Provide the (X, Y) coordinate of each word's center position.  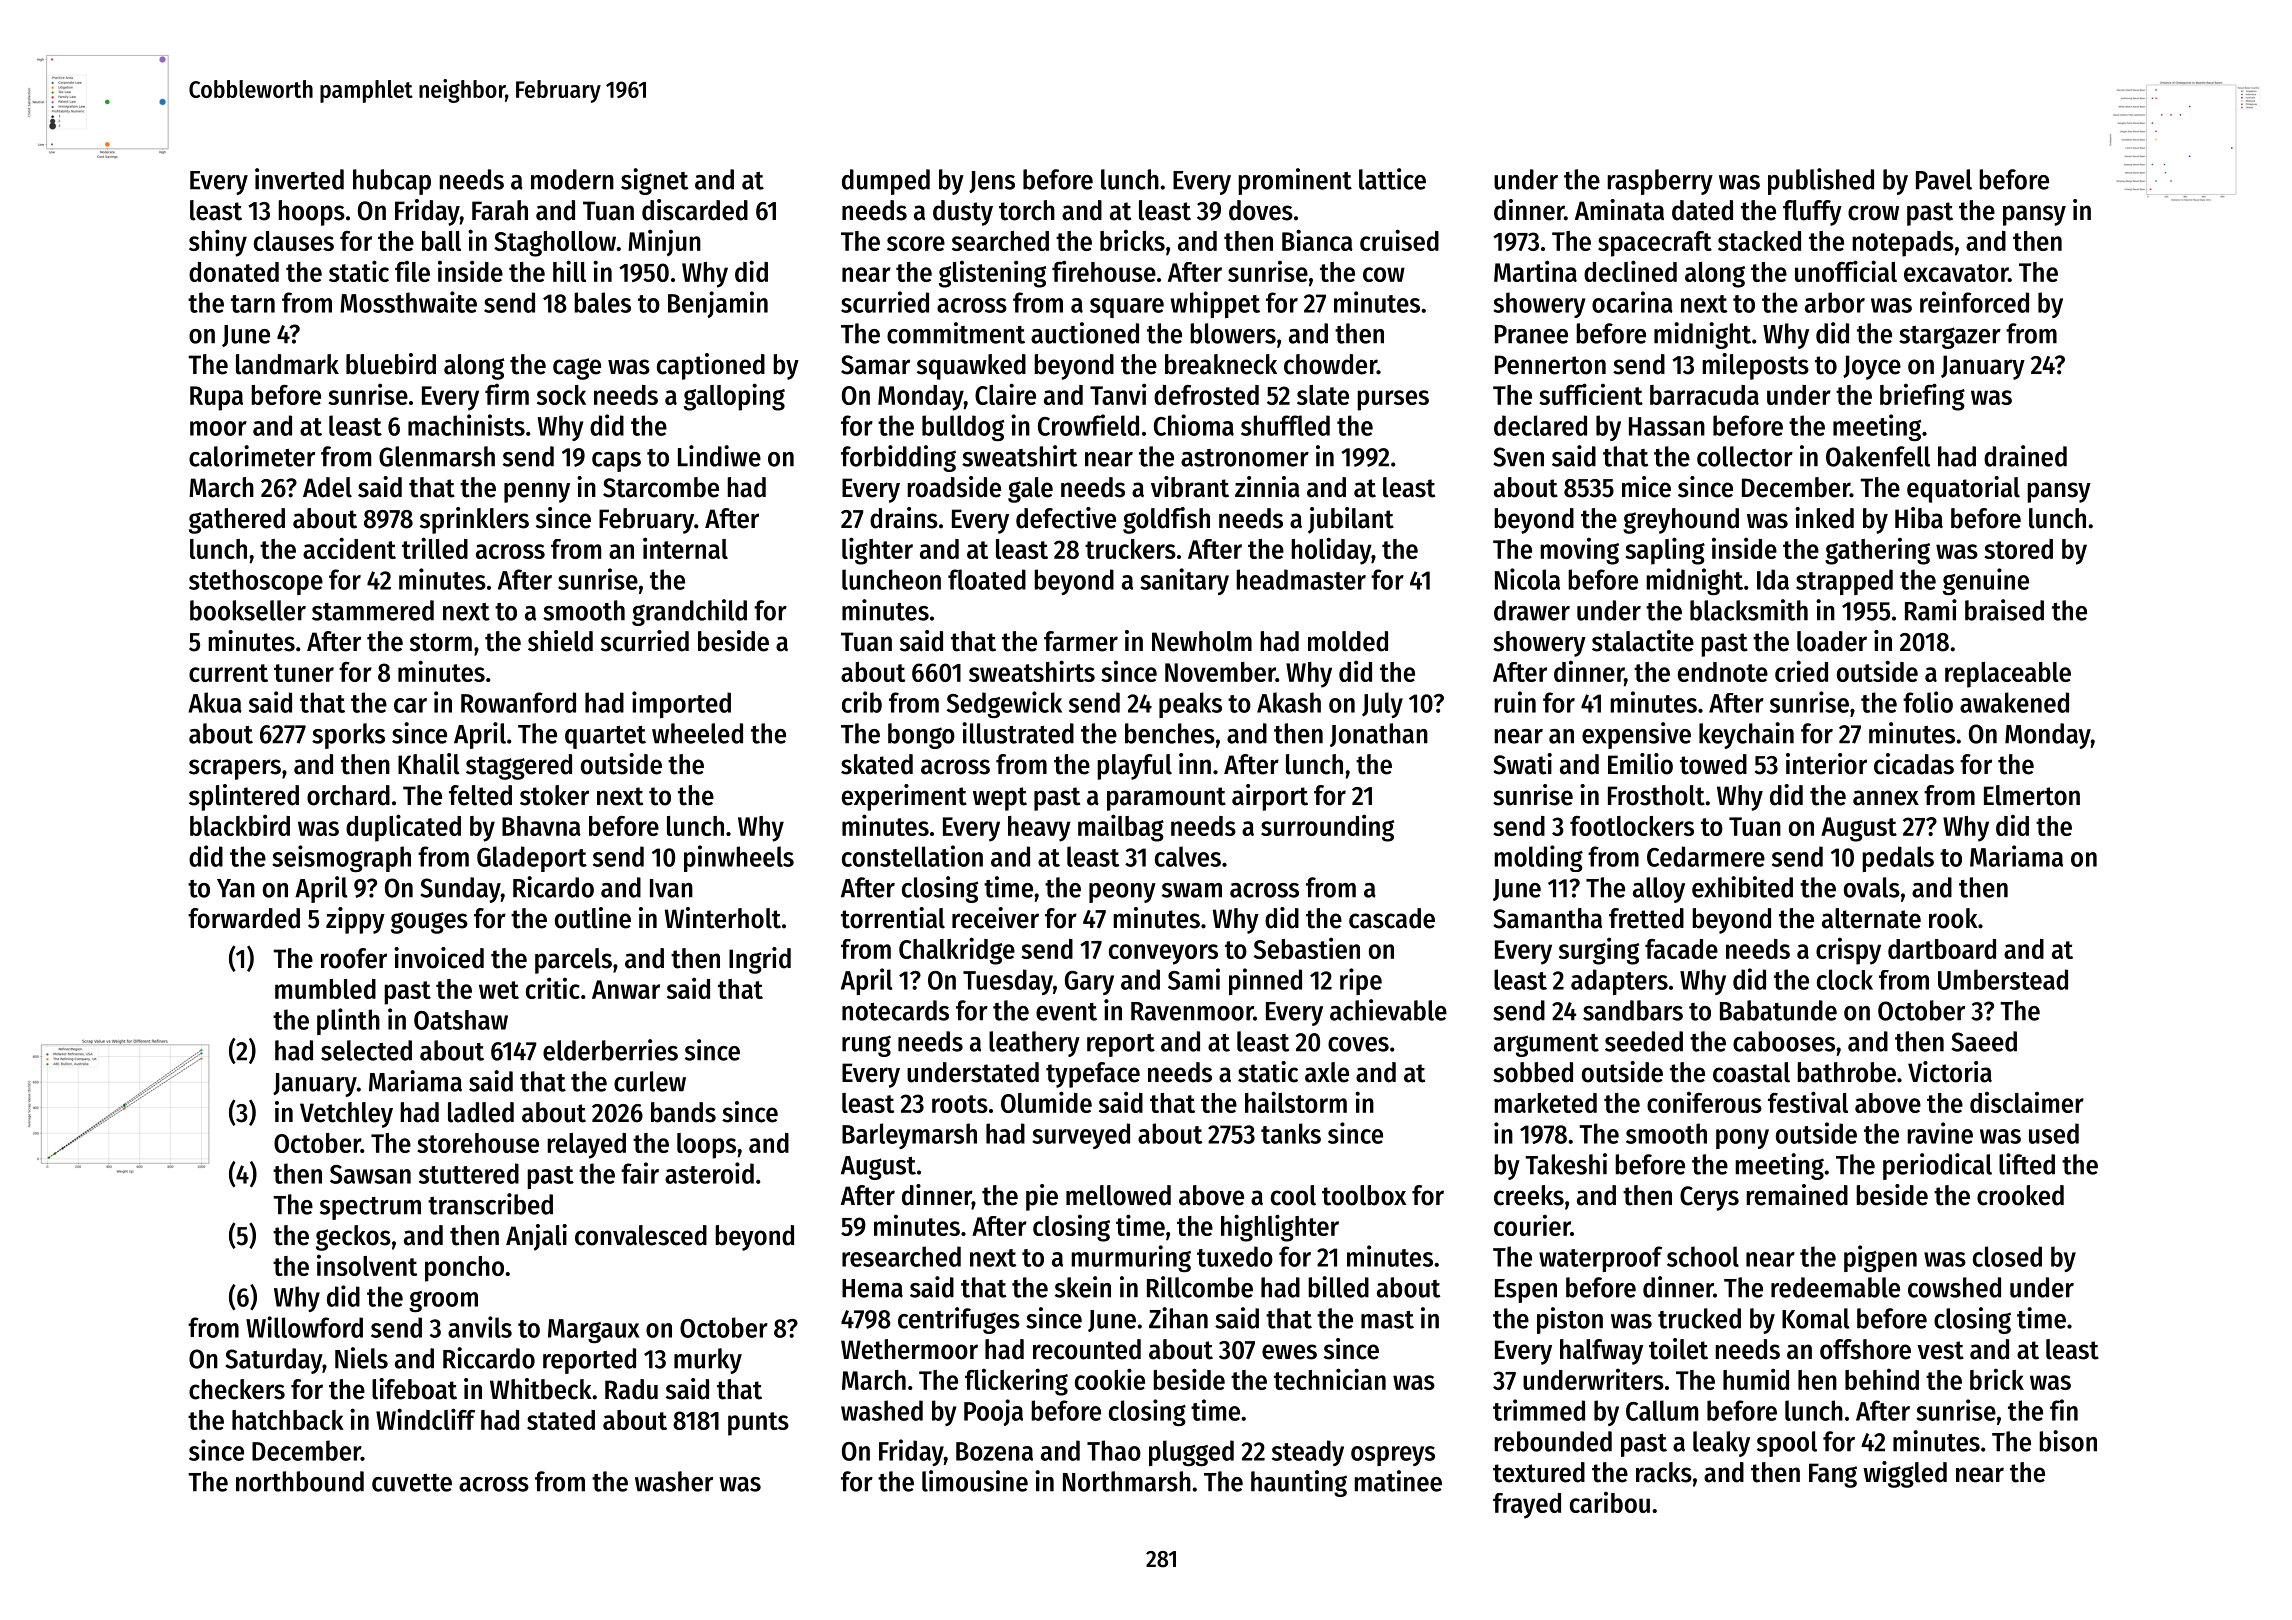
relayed (586, 1146)
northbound (300, 1481)
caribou (1610, 1502)
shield (560, 641)
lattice (1392, 179)
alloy (1659, 890)
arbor (1835, 302)
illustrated (1018, 733)
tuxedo (1235, 1256)
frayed (1527, 1506)
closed (2007, 1256)
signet (655, 181)
